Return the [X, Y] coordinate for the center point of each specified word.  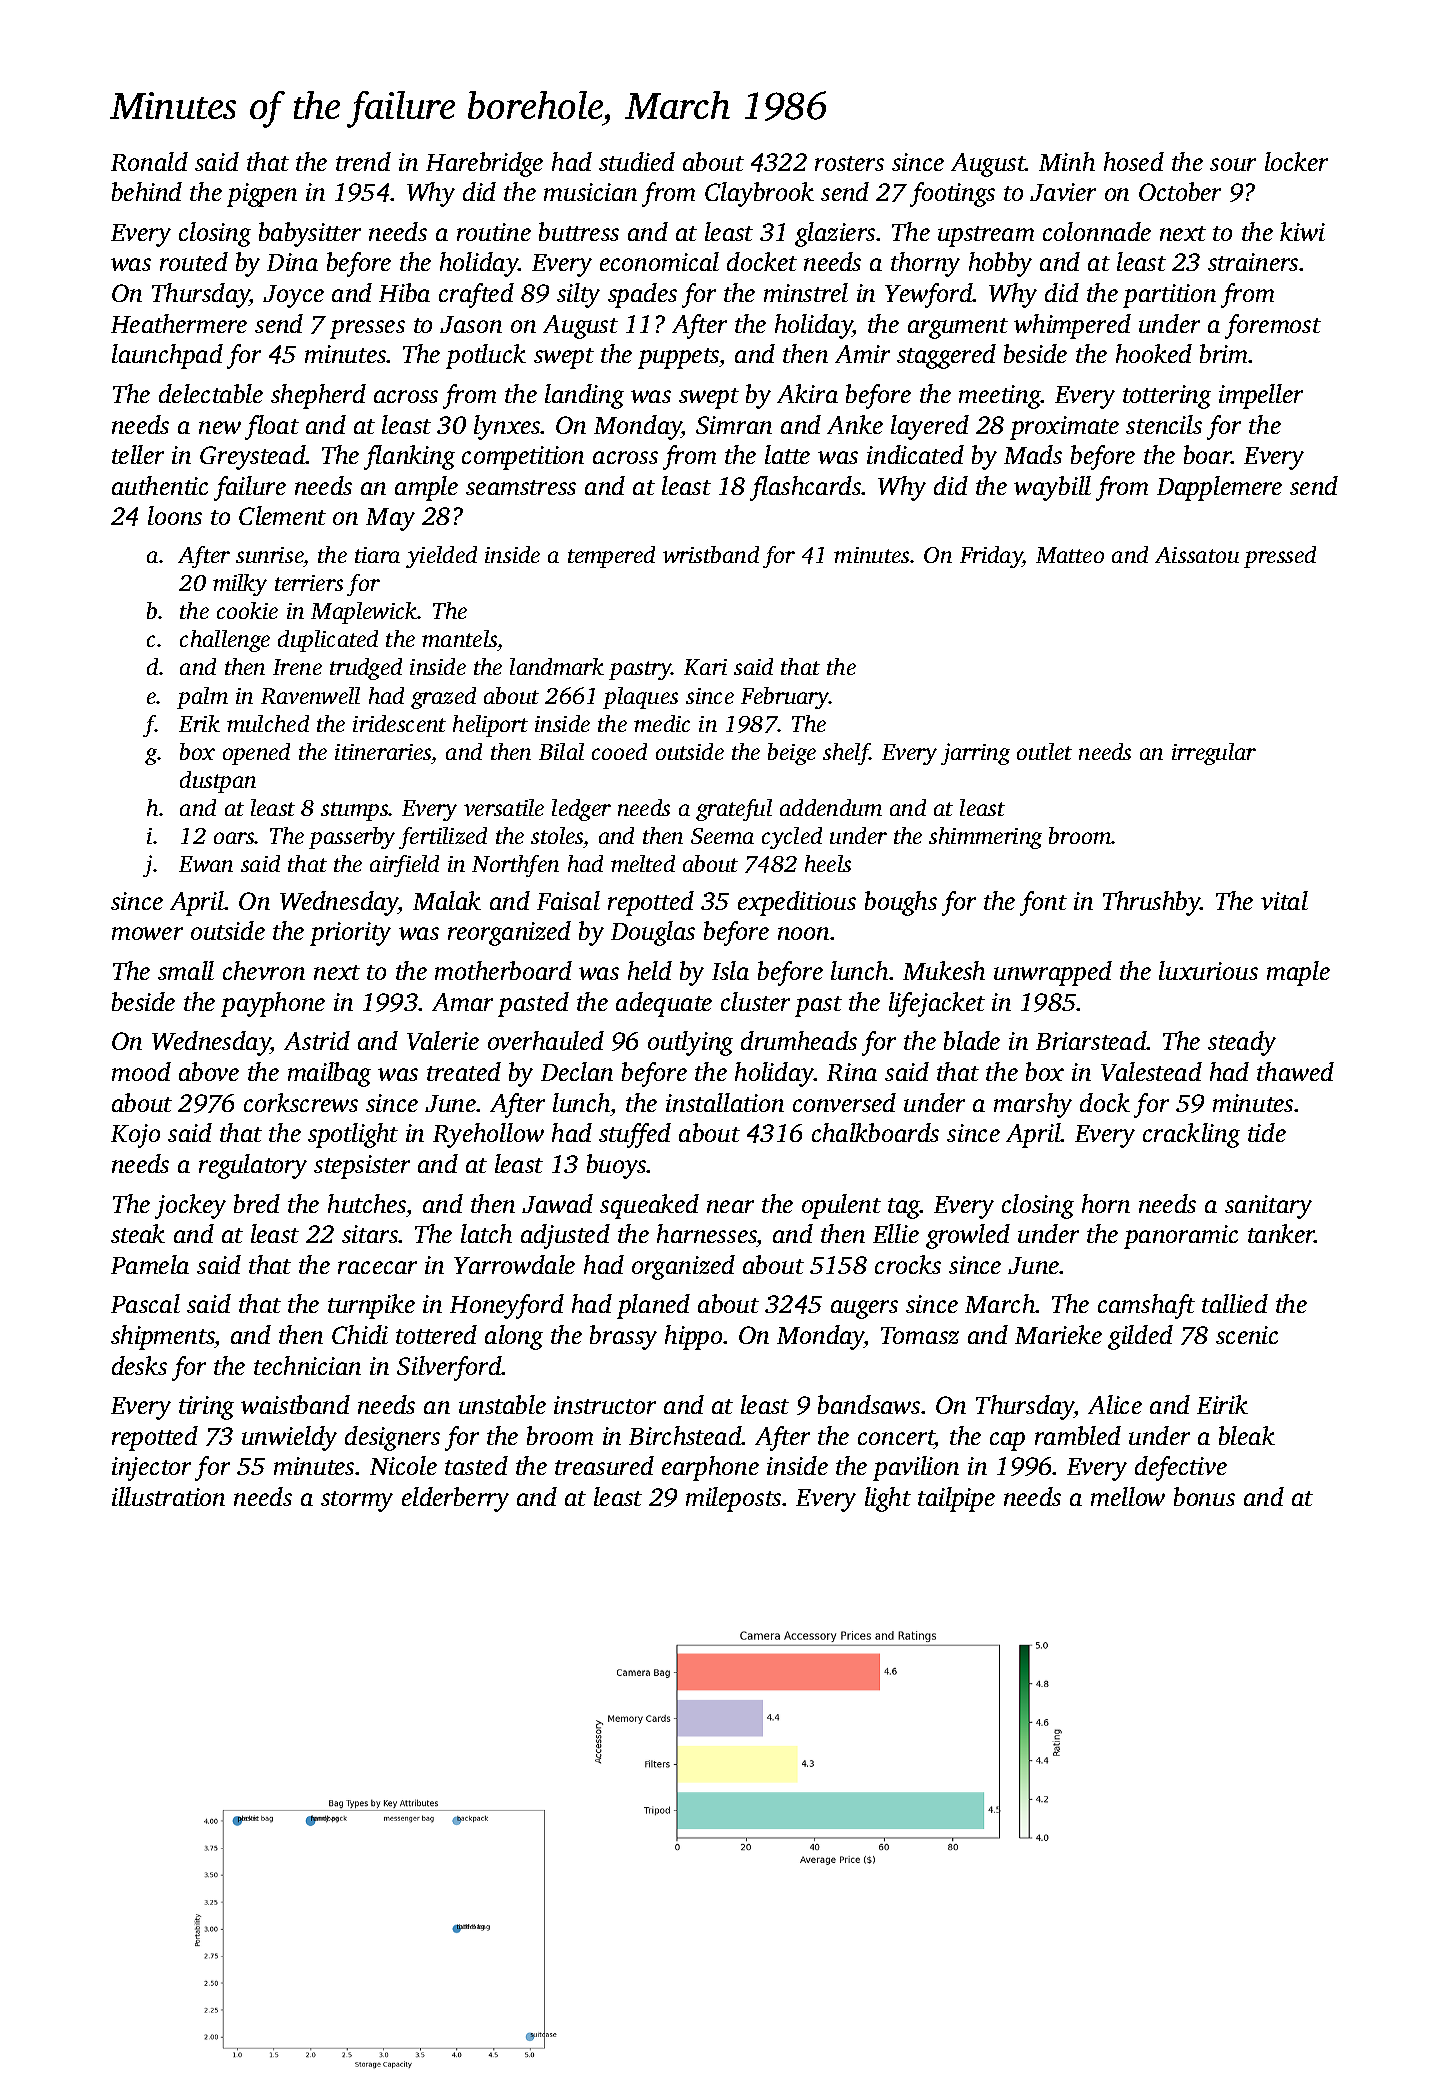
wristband [711, 554]
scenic [1247, 1335]
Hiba [404, 292]
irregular [1214, 754]
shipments [163, 1337]
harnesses [707, 1233]
